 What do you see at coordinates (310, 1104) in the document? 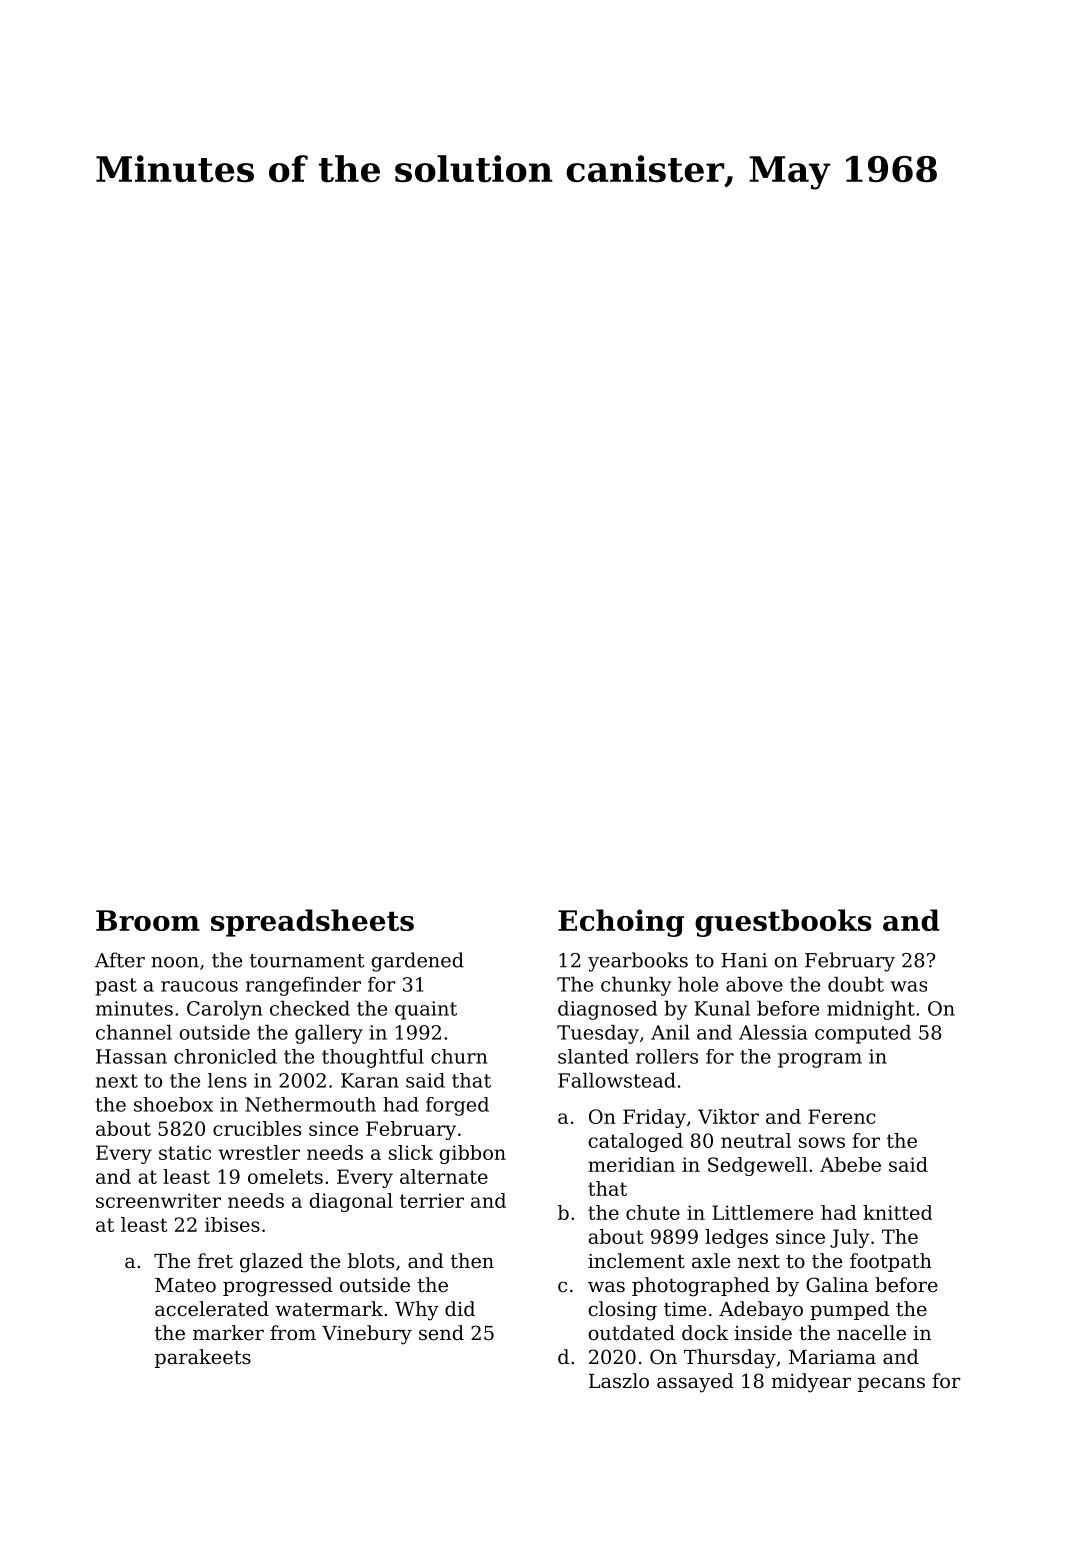
I see `Nethermouth` at bounding box center [310, 1104].
